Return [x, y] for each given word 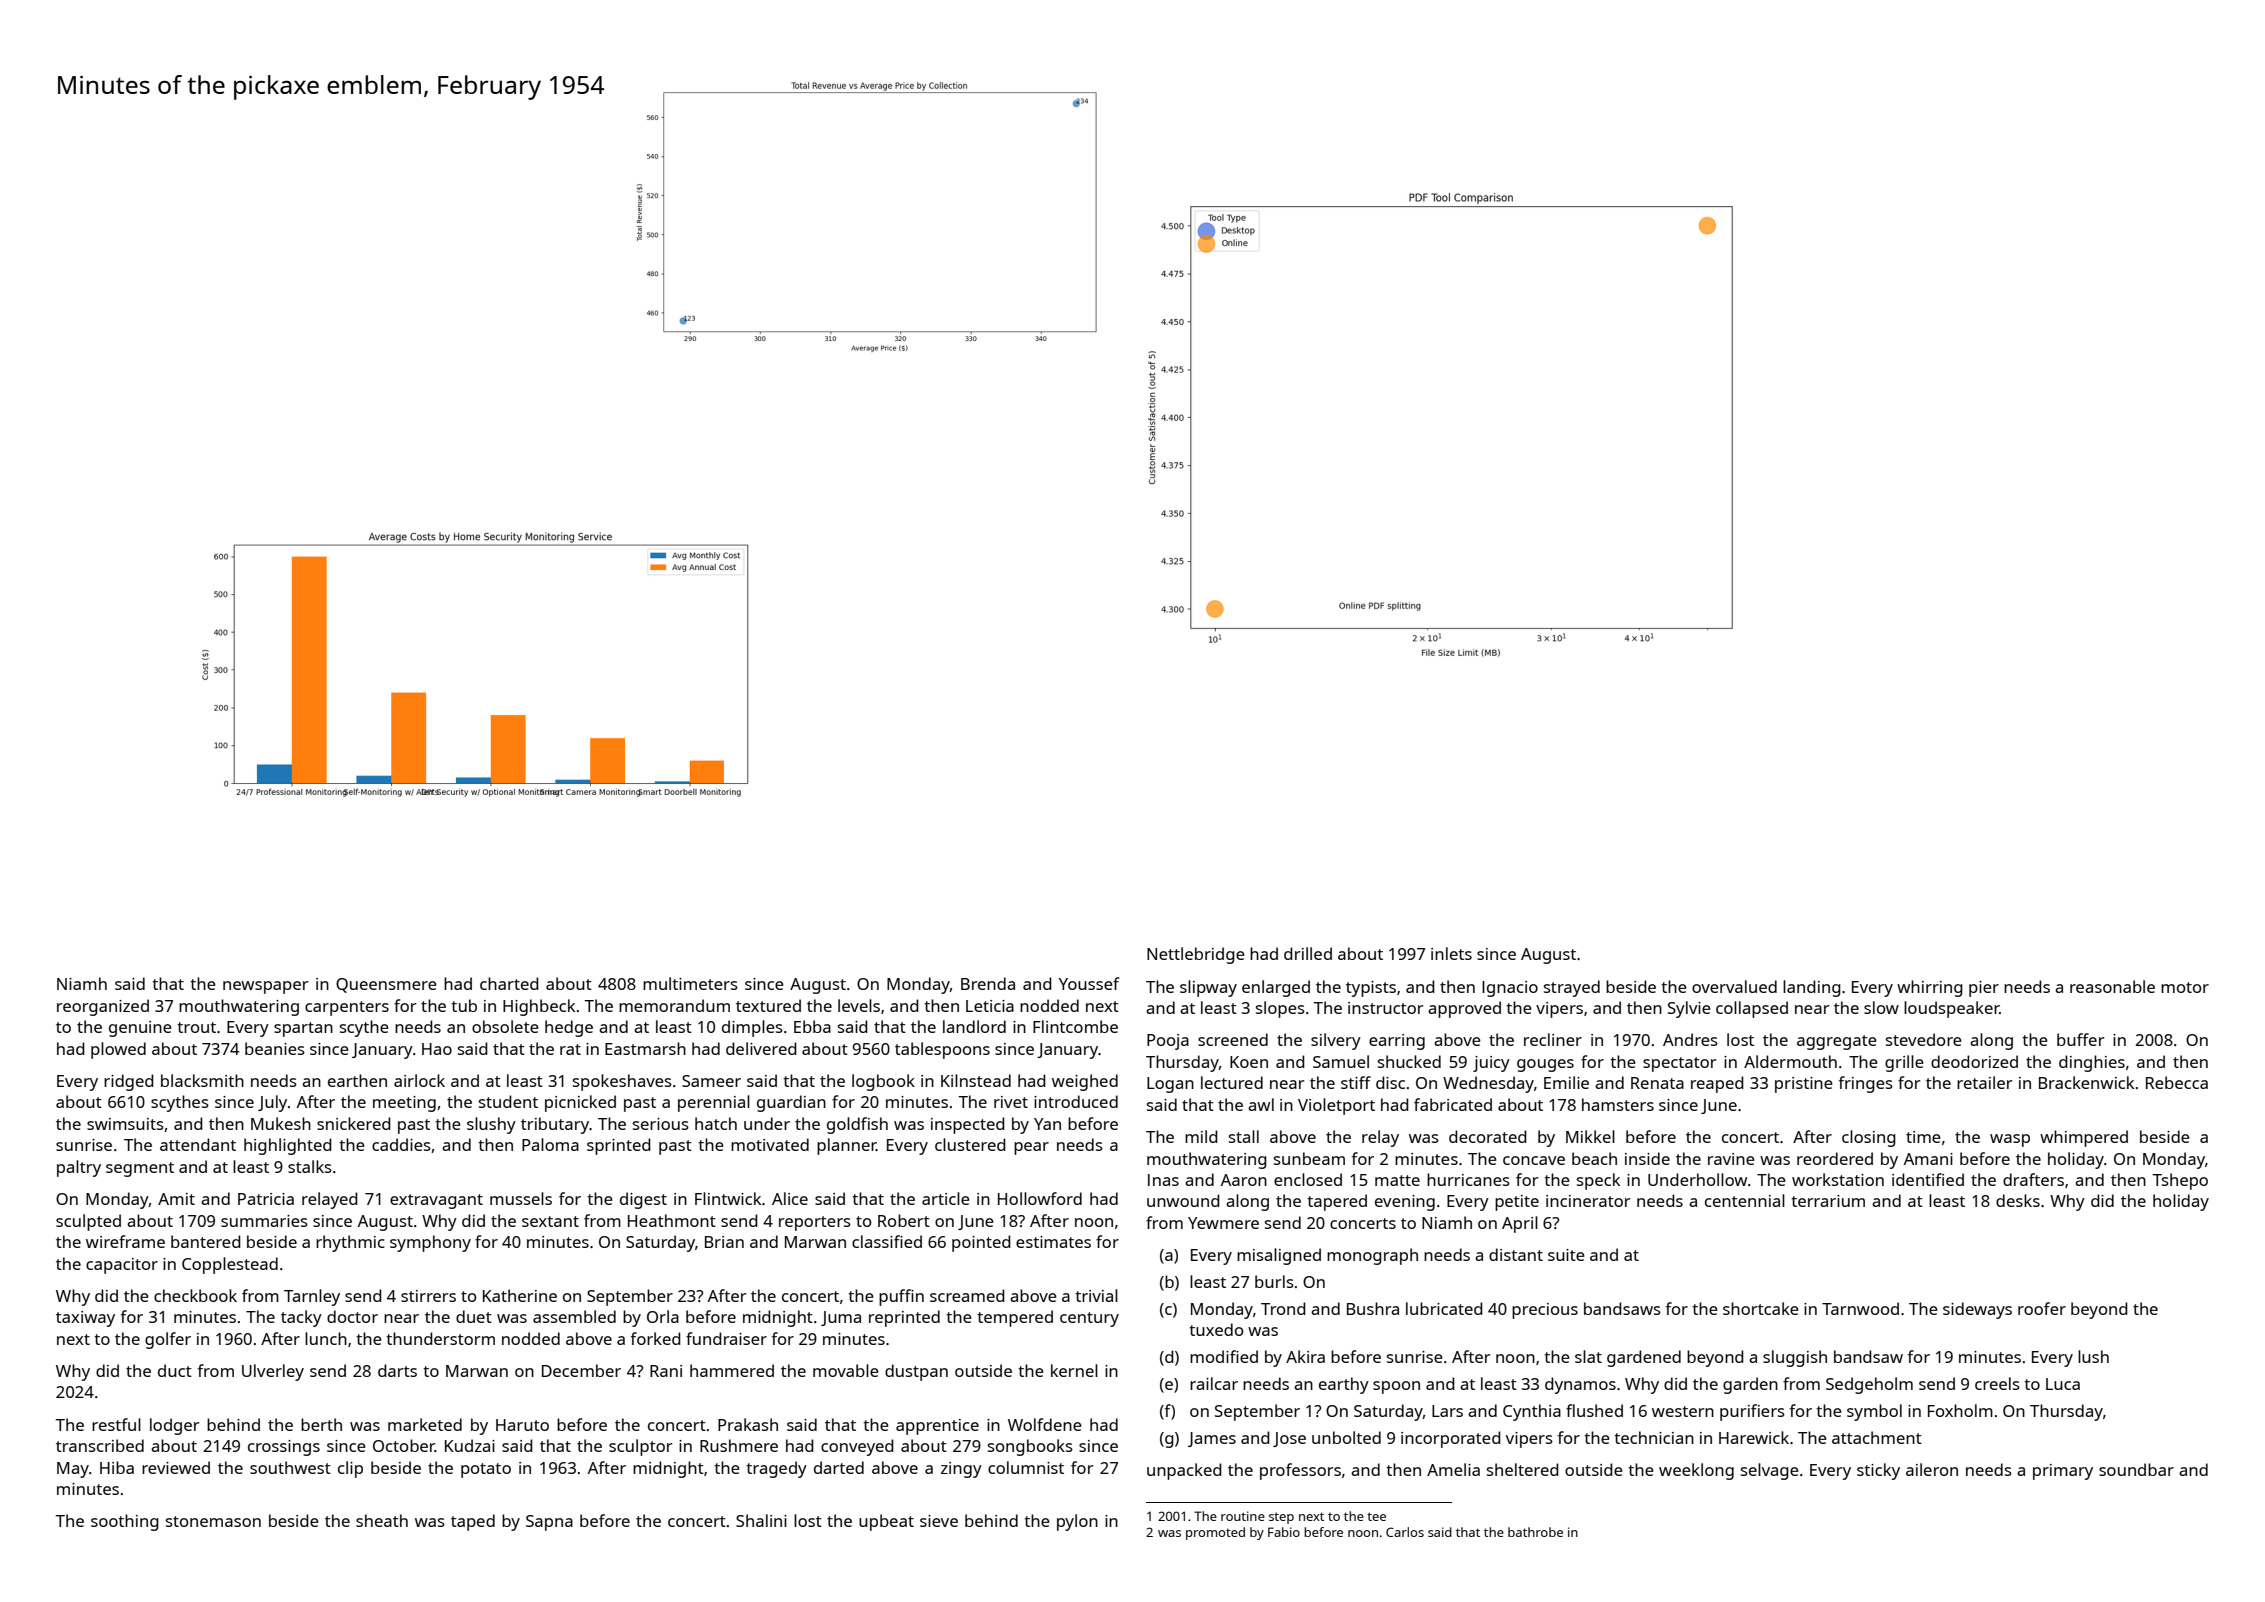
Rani [666, 1371]
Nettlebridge [1196, 955]
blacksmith [202, 1080]
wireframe [125, 1241]
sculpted [88, 1222]
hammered [732, 1370]
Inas [1163, 1180]
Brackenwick [2086, 1082]
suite [1566, 1255]
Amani [1928, 1159]
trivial [1096, 1295]
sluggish [1795, 1358]
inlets [1451, 953]
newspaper [266, 987]
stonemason [213, 1521]
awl [1261, 1104]
